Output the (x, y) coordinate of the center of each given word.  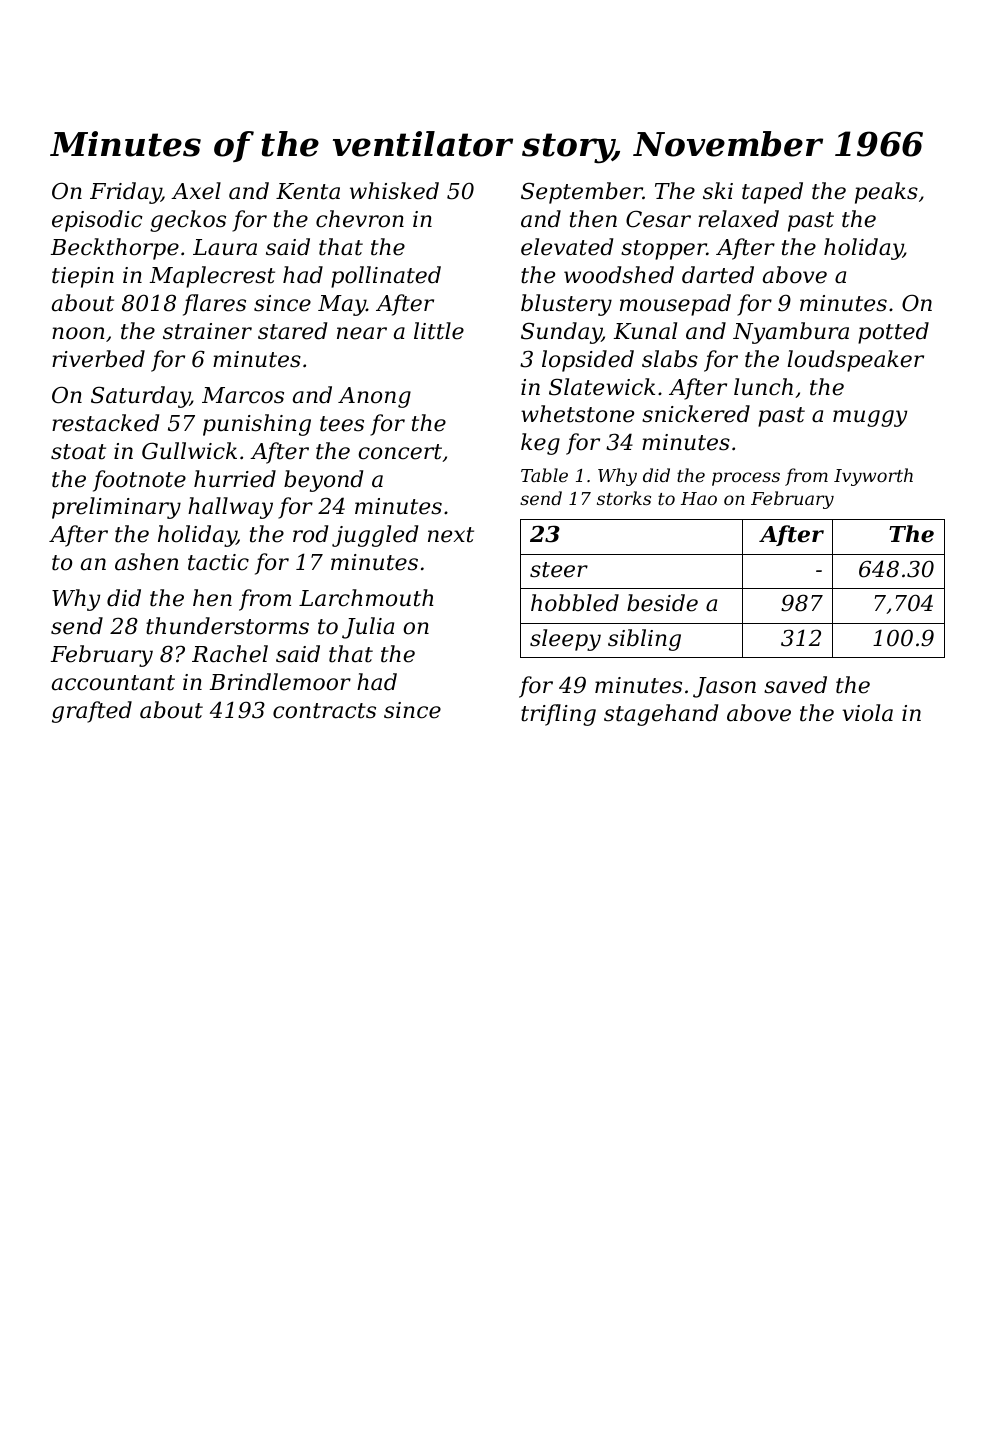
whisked (394, 191)
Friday (125, 193)
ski (718, 191)
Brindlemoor (280, 682)
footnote (139, 481)
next (451, 535)
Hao (699, 498)
